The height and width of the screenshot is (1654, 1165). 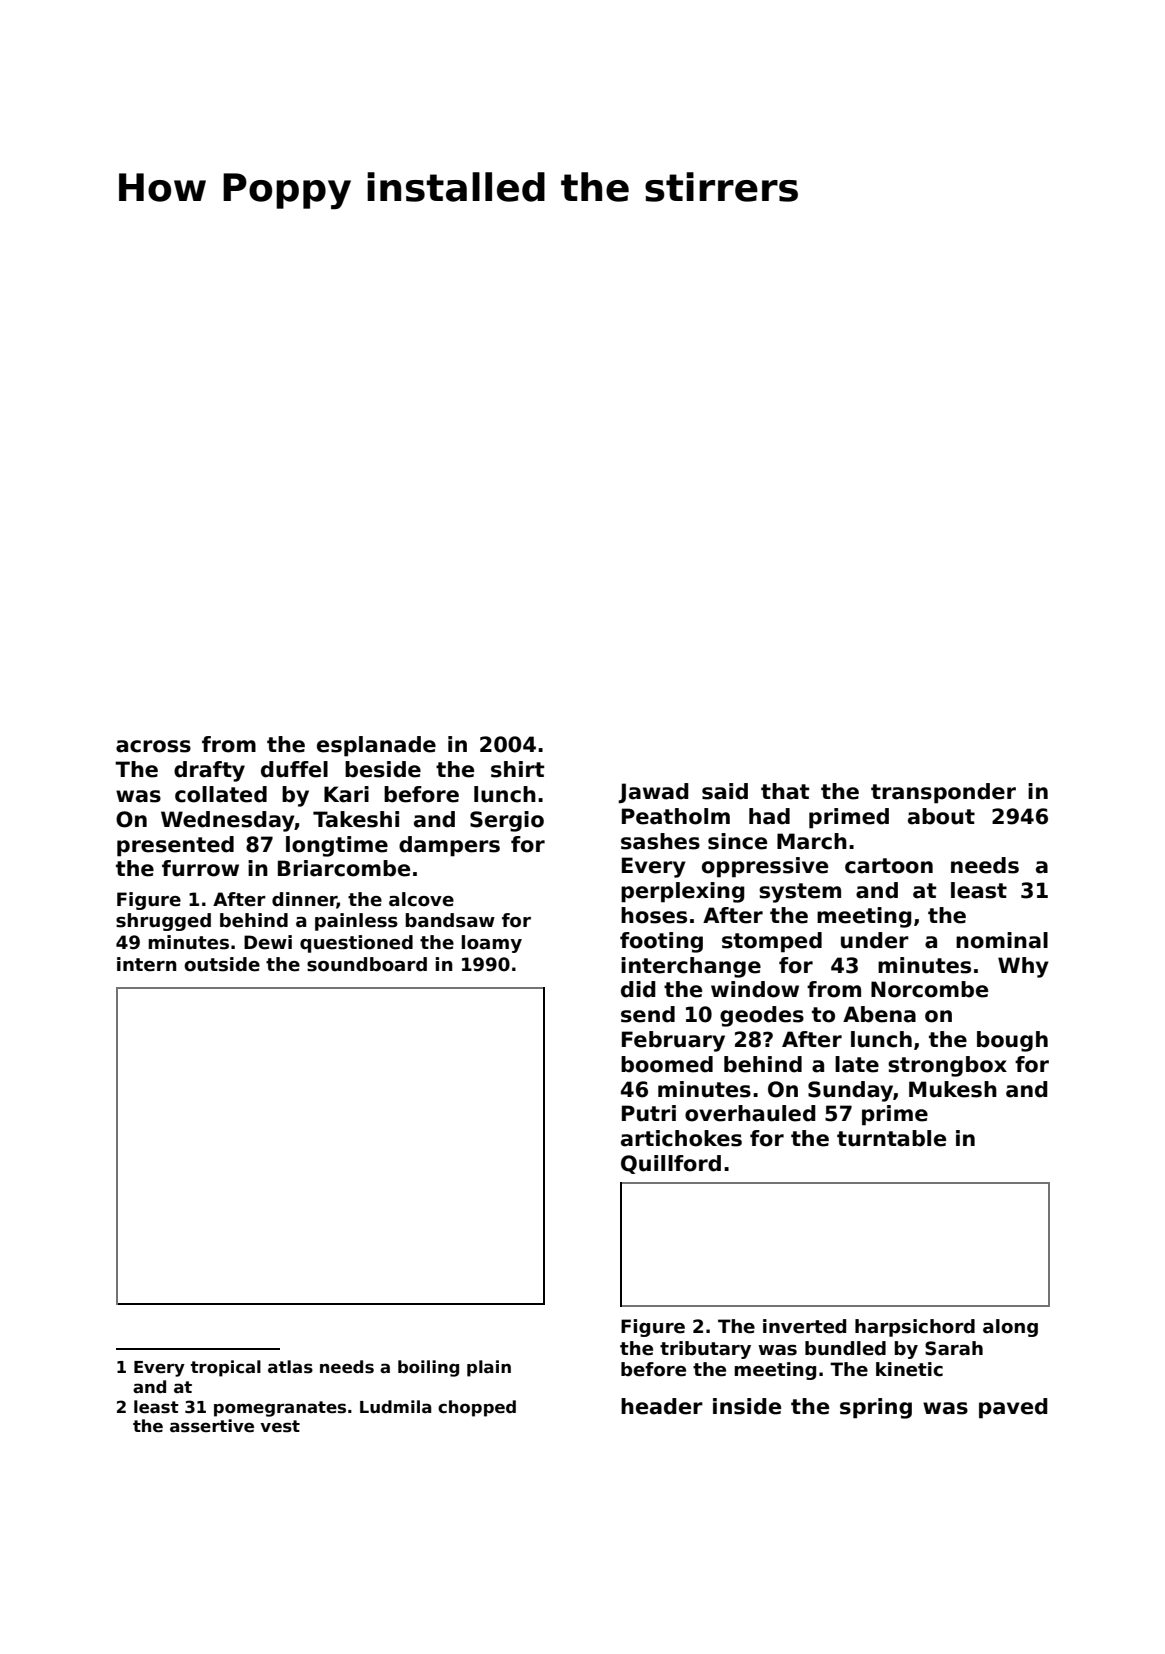 What do you see at coordinates (681, 1138) in the screenshot?
I see `artichokes` at bounding box center [681, 1138].
